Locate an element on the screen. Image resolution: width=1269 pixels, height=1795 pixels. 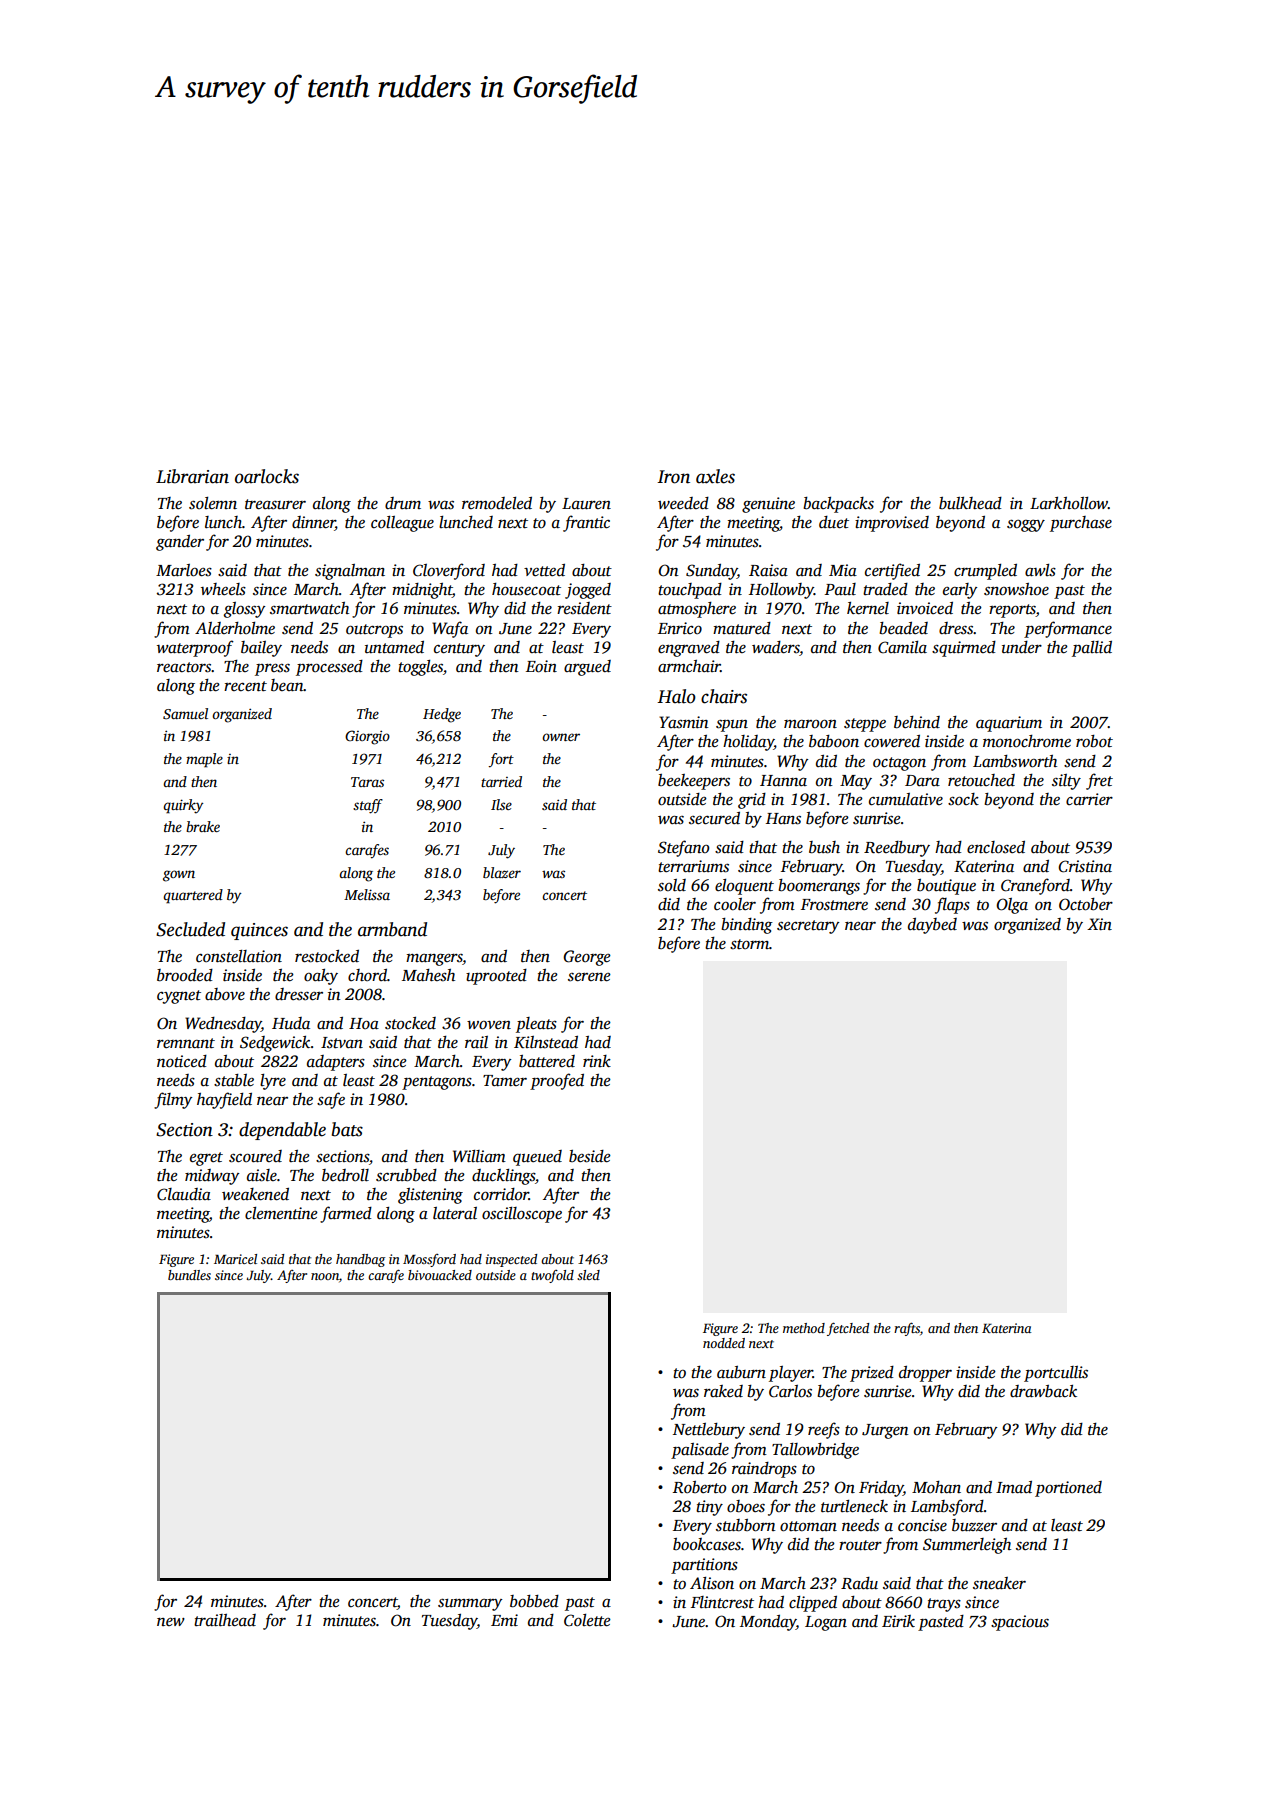
Alison is located at coordinates (712, 1583).
